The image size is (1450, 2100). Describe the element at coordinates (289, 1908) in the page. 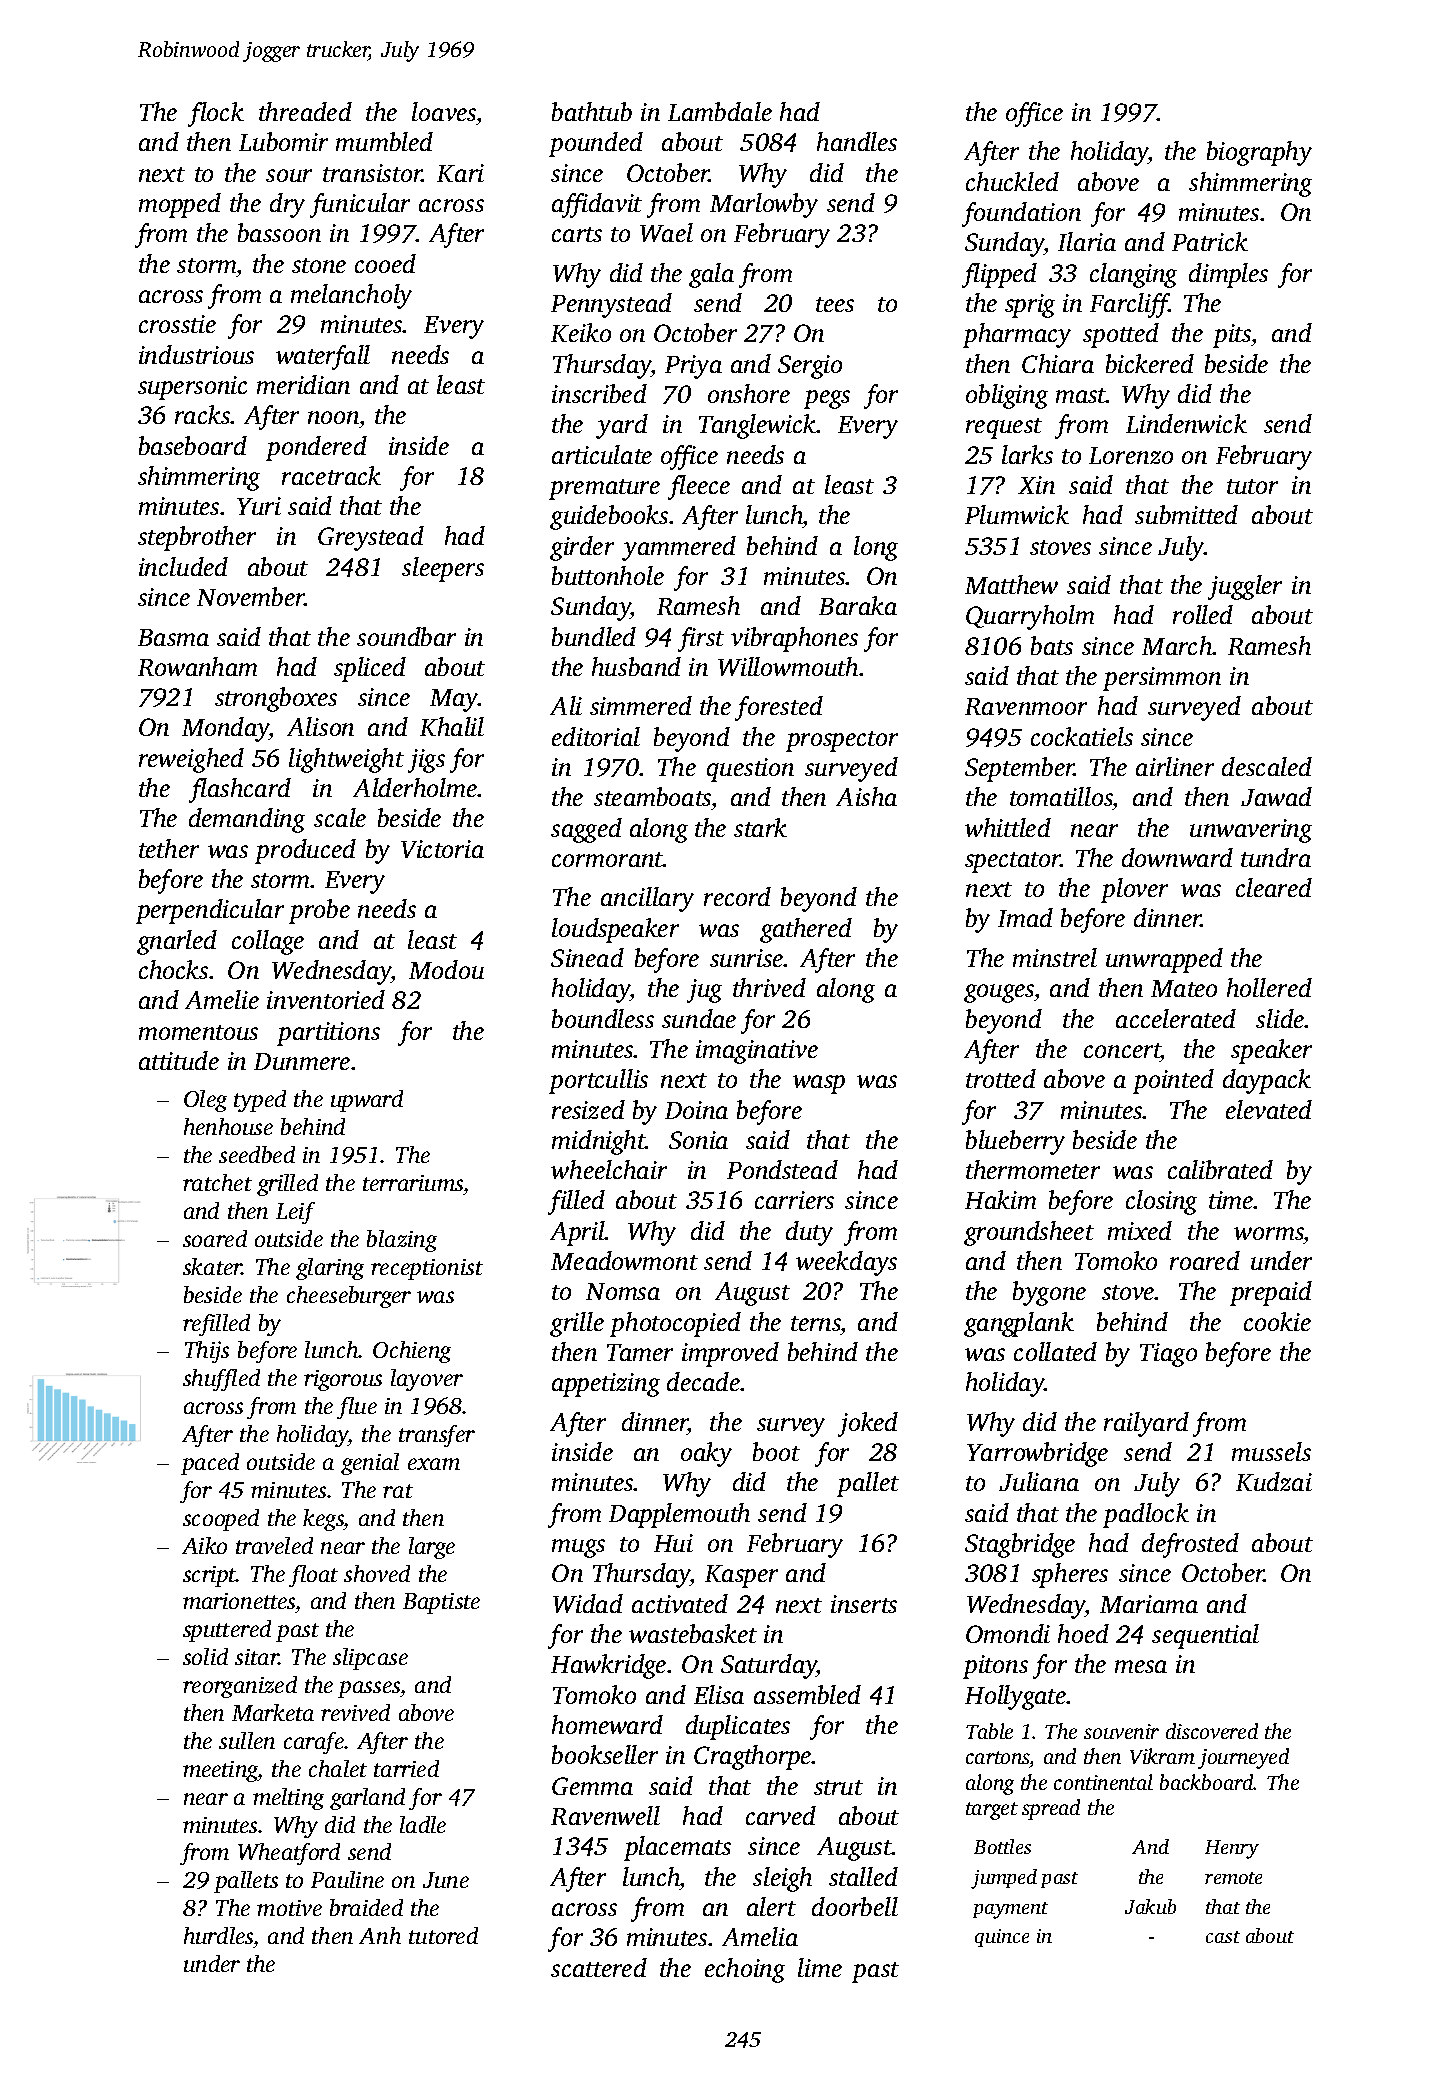

I see `motive` at that location.
